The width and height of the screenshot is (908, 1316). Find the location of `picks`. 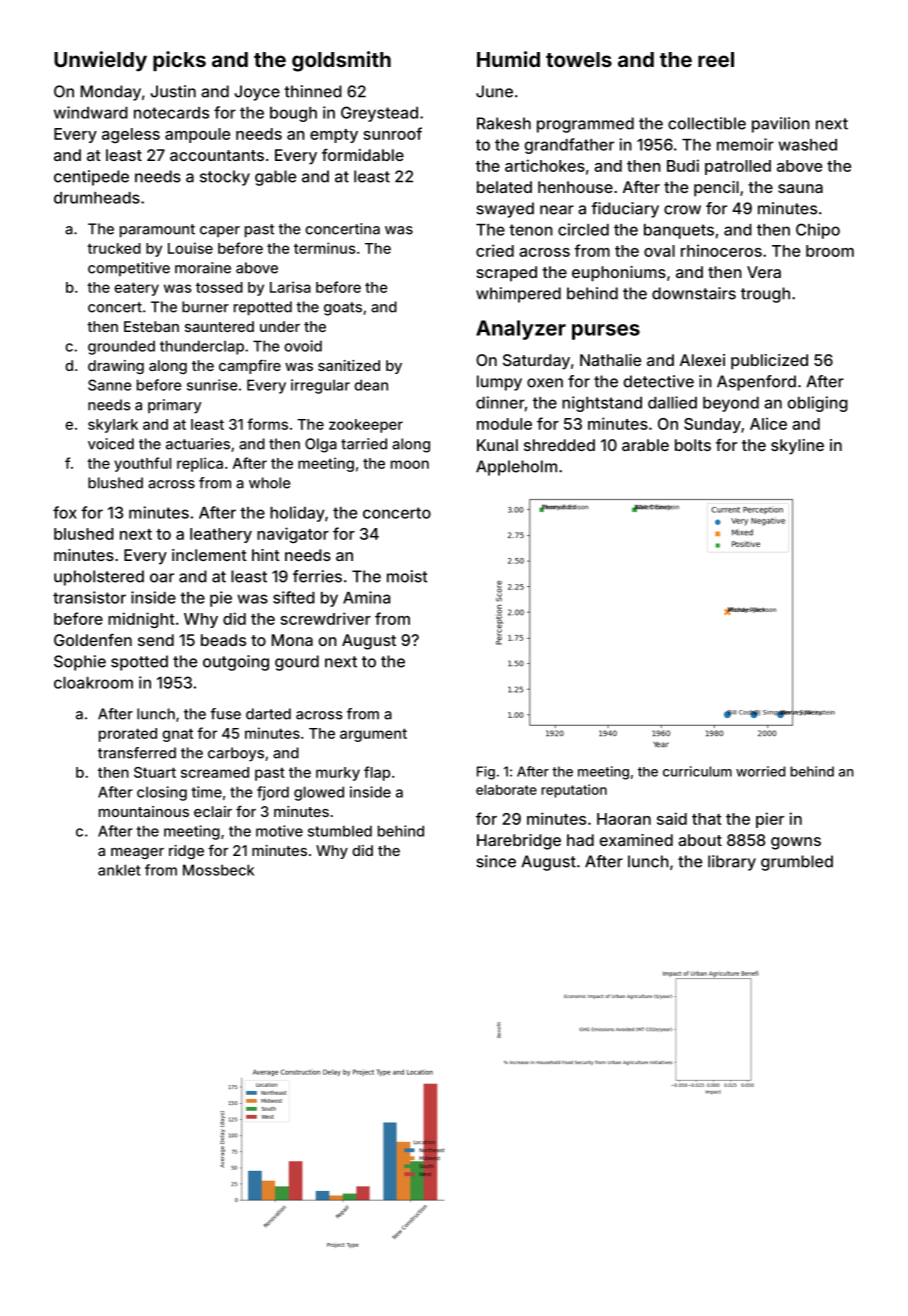

picks is located at coordinates (179, 61).
